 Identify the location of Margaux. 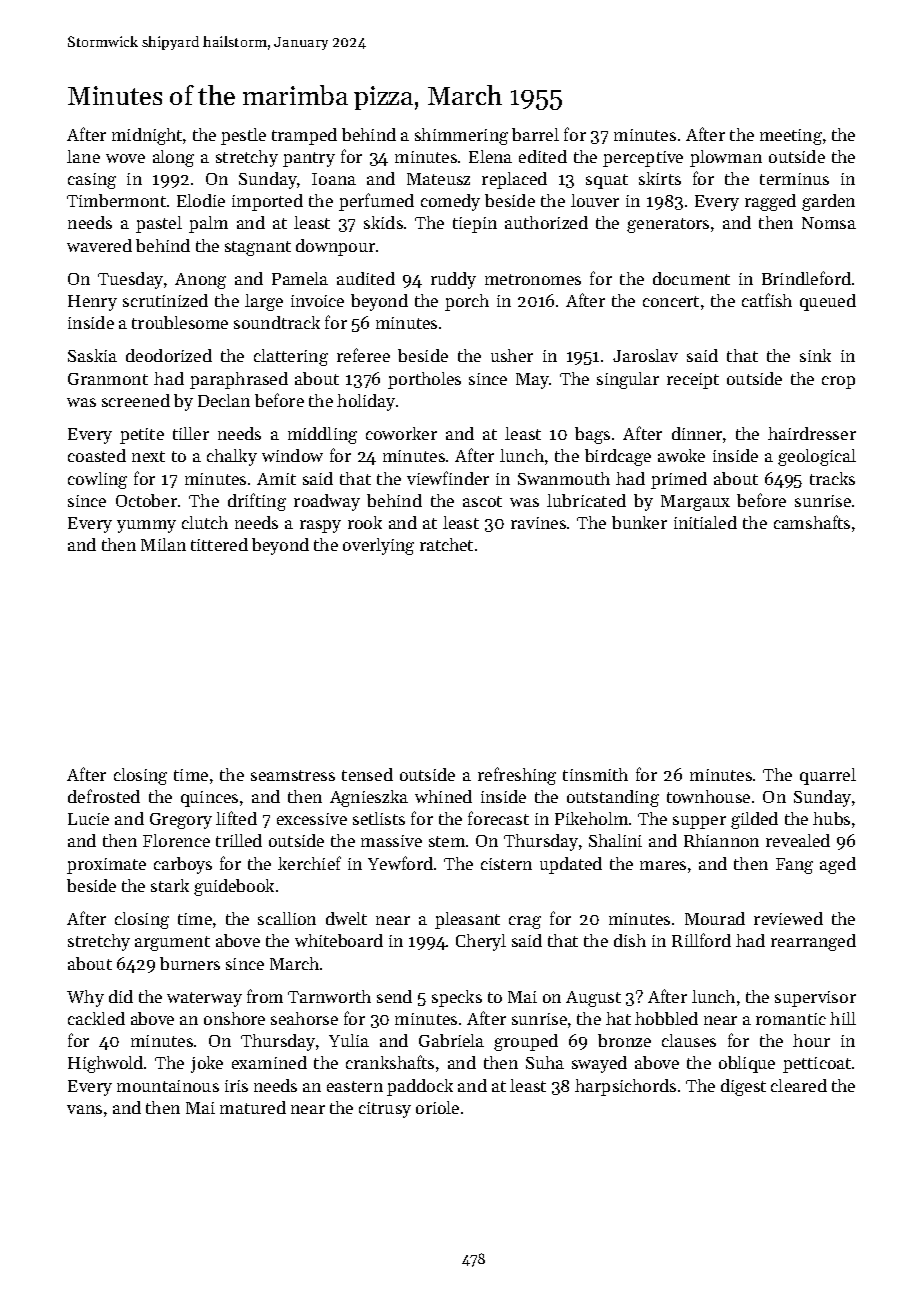
(695, 503).
